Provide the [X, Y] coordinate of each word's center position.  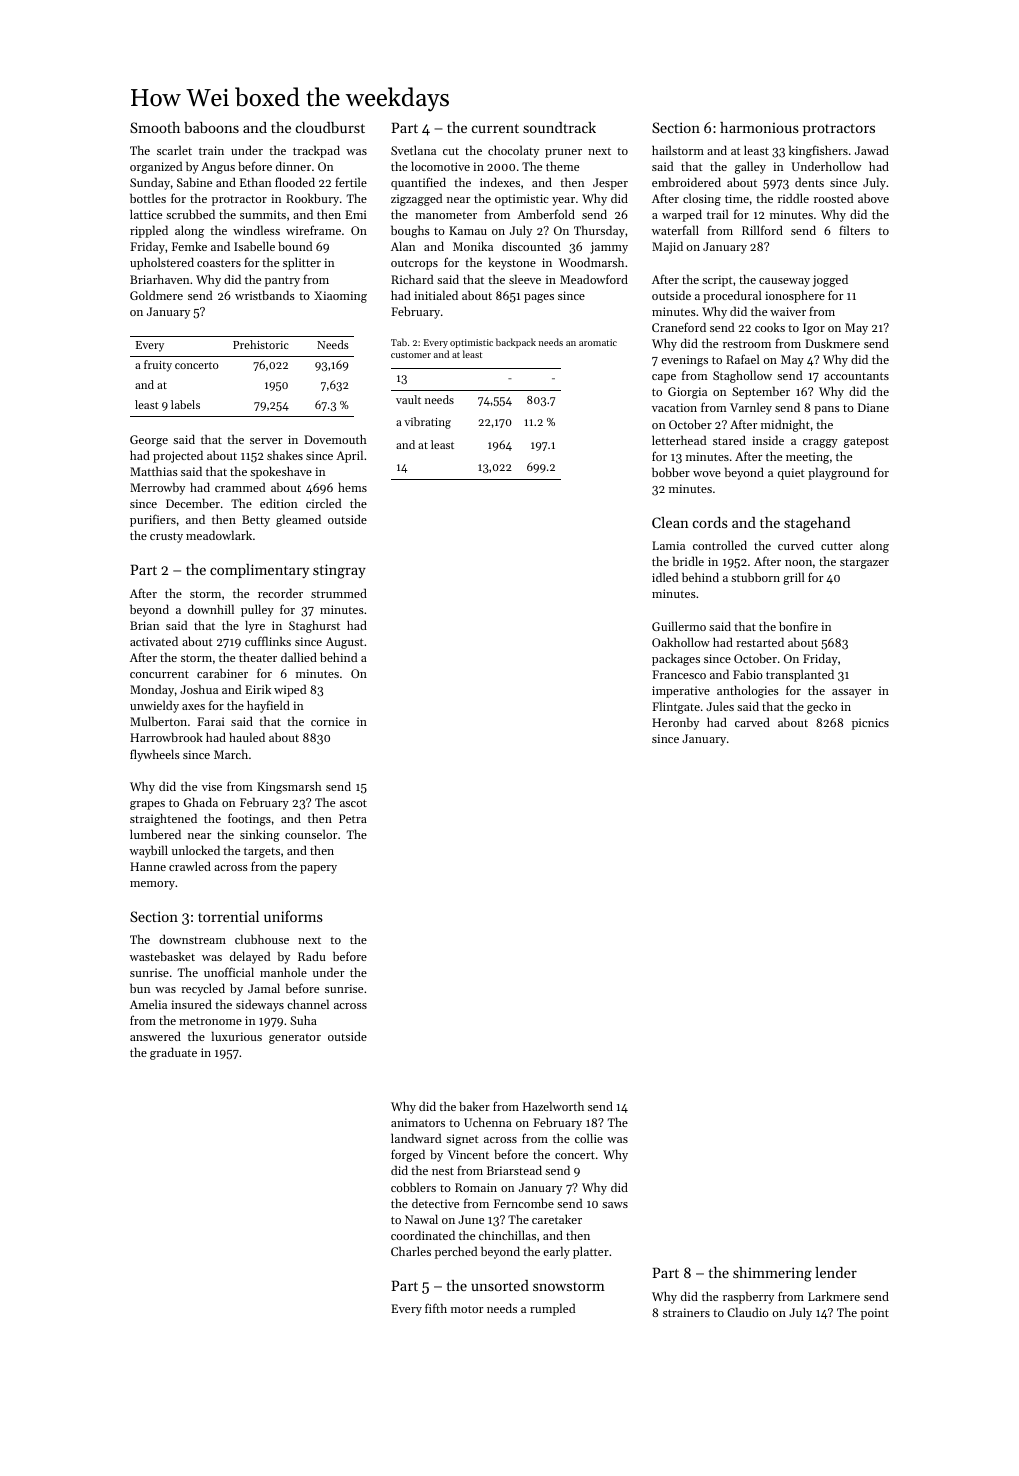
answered [155, 1036]
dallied [299, 657]
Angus [218, 168]
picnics [870, 724]
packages [676, 659]
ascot [353, 803]
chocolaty [513, 151]
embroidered [686, 182]
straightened [163, 819]
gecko [822, 707]
